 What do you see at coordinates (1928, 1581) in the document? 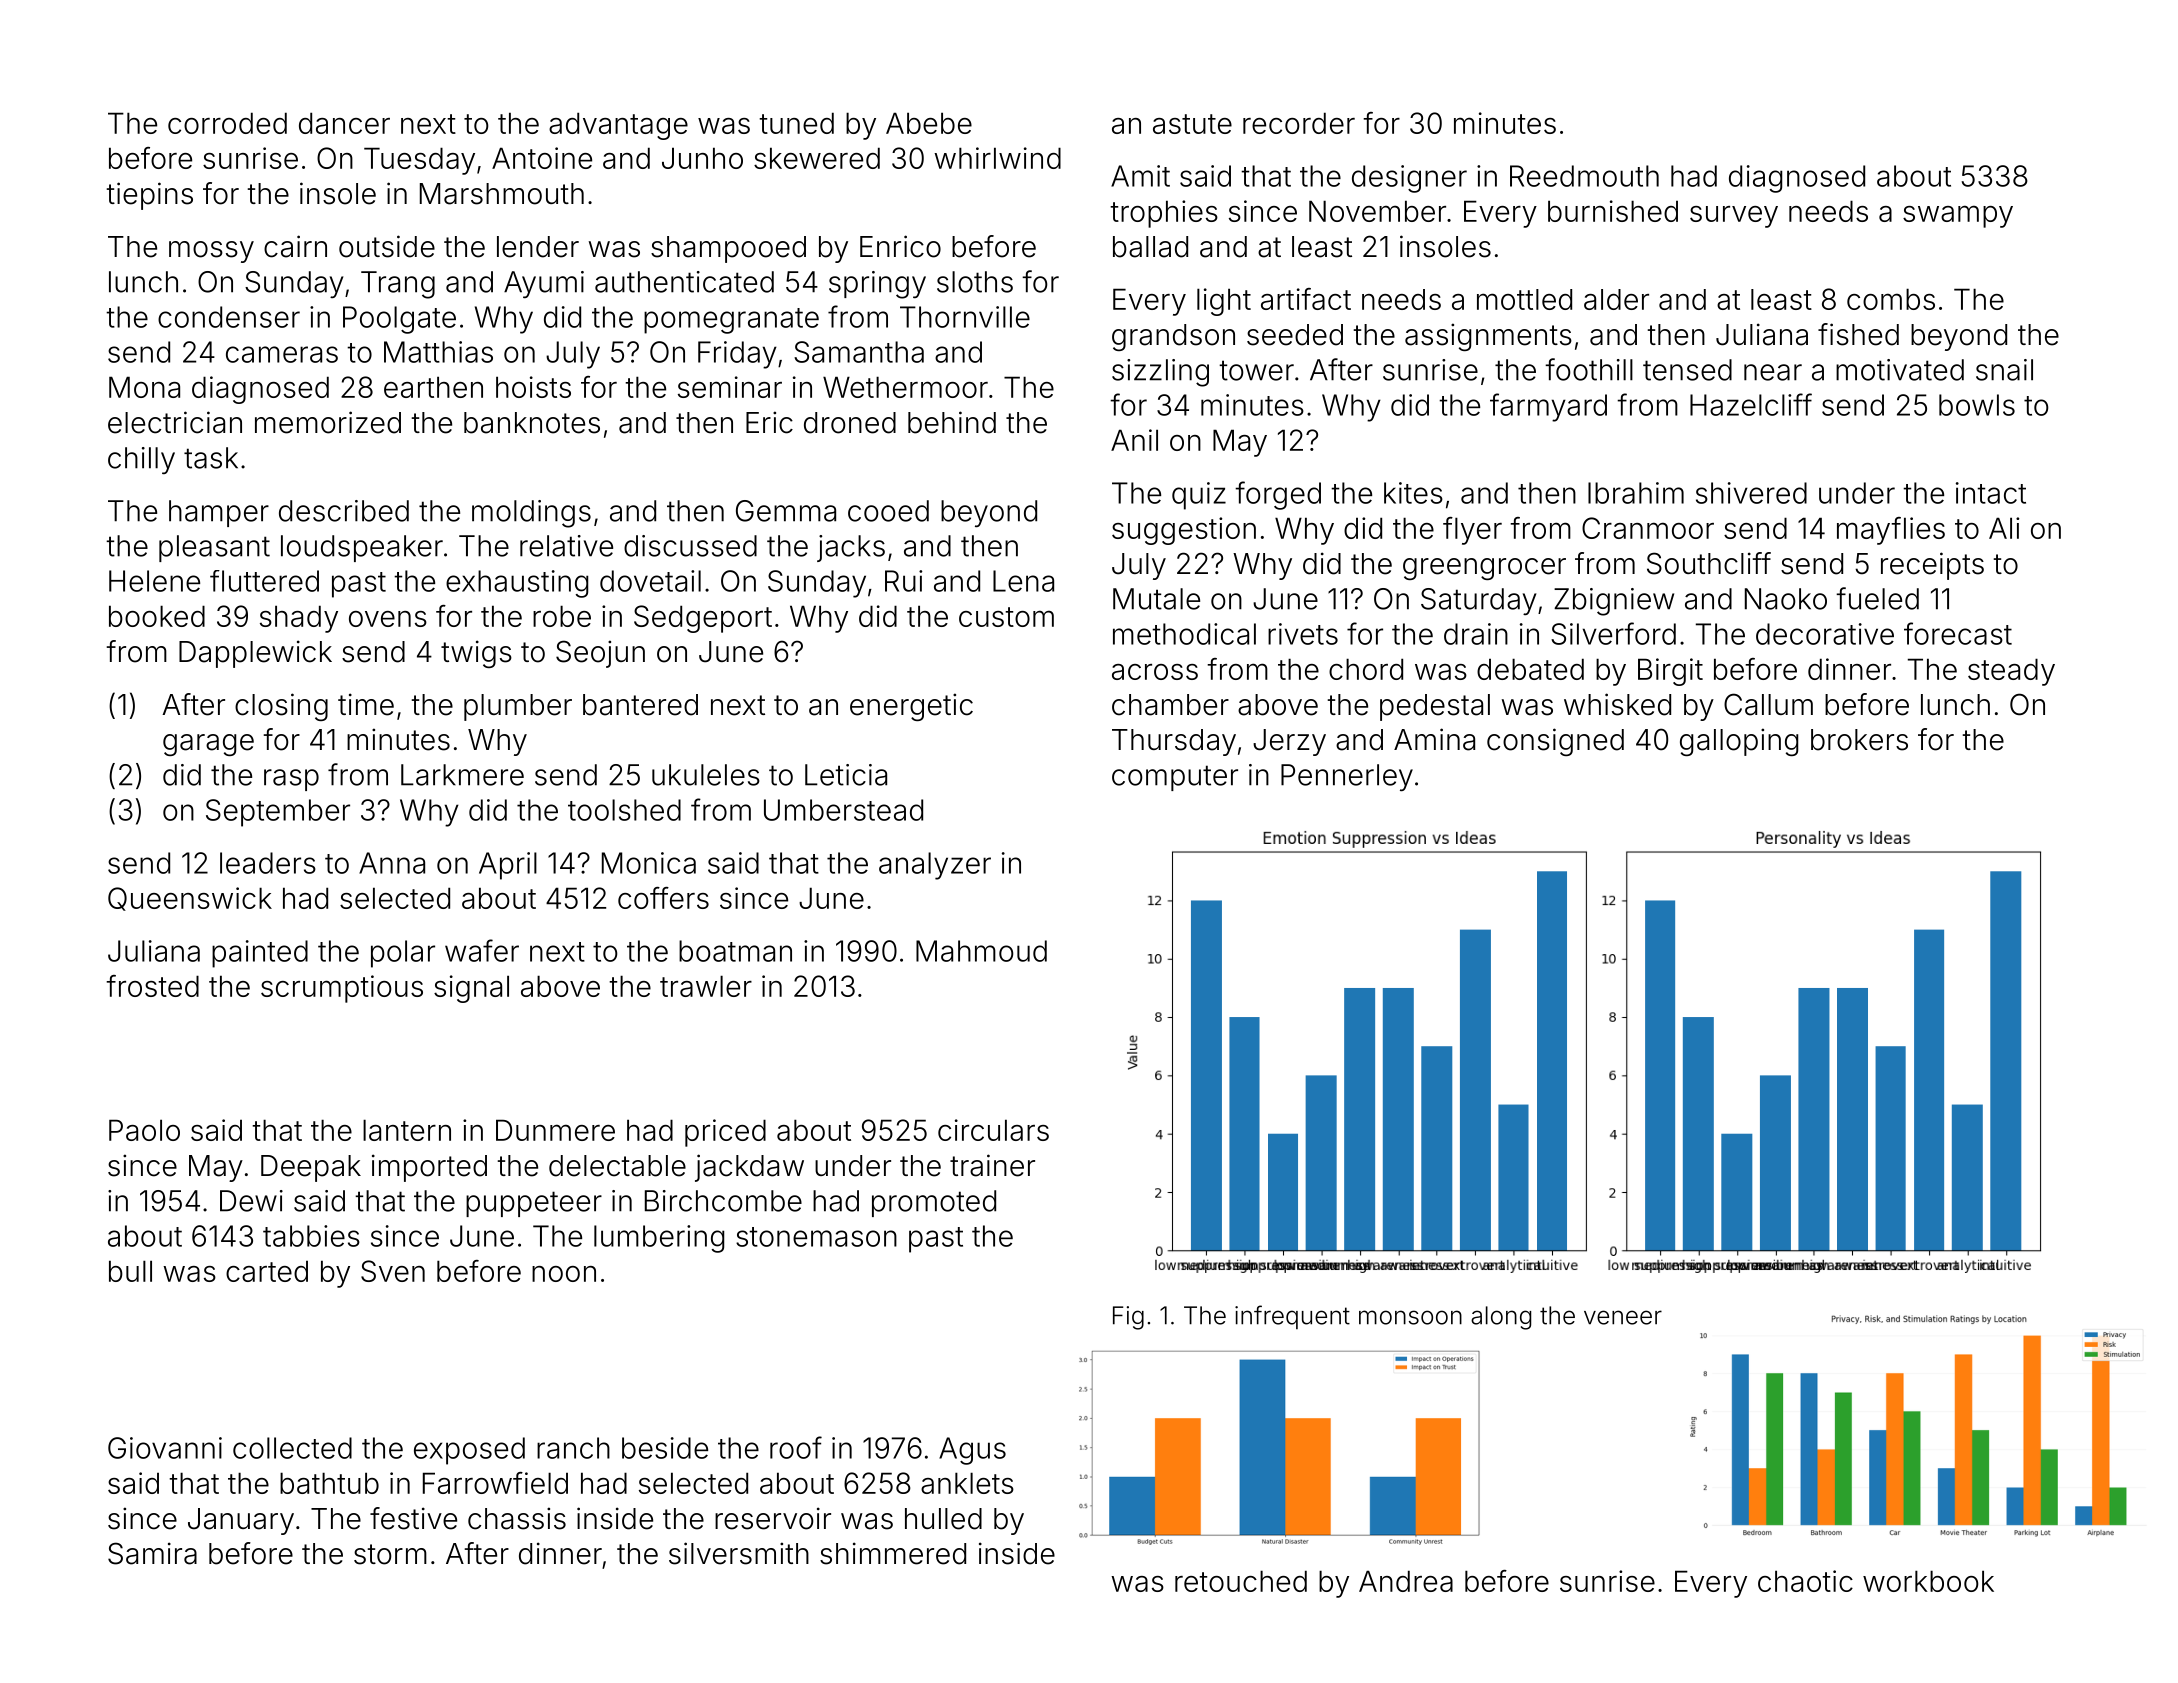
I see `workbook` at bounding box center [1928, 1581].
